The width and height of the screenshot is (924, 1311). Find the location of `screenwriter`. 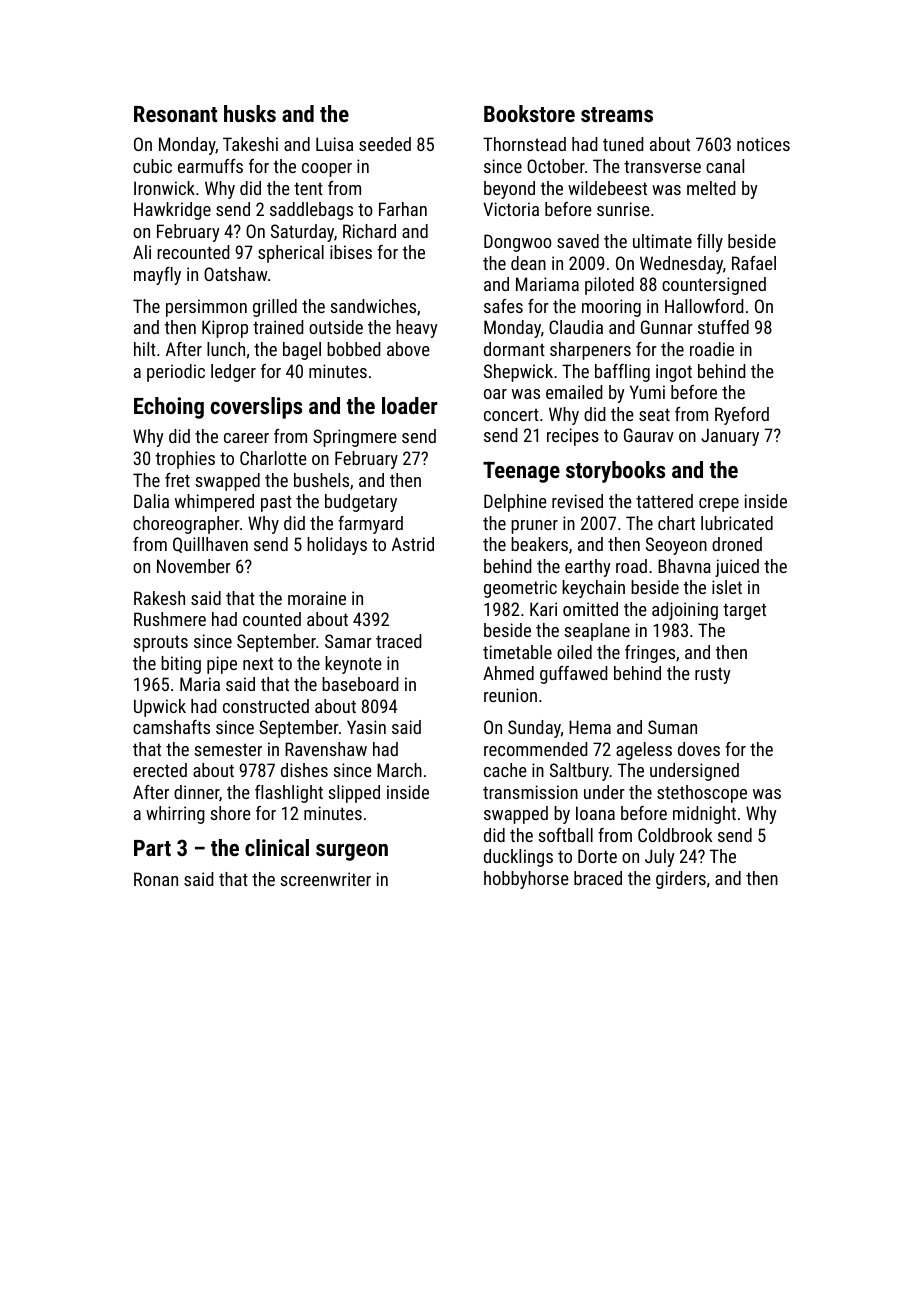

screenwriter is located at coordinates (325, 879).
